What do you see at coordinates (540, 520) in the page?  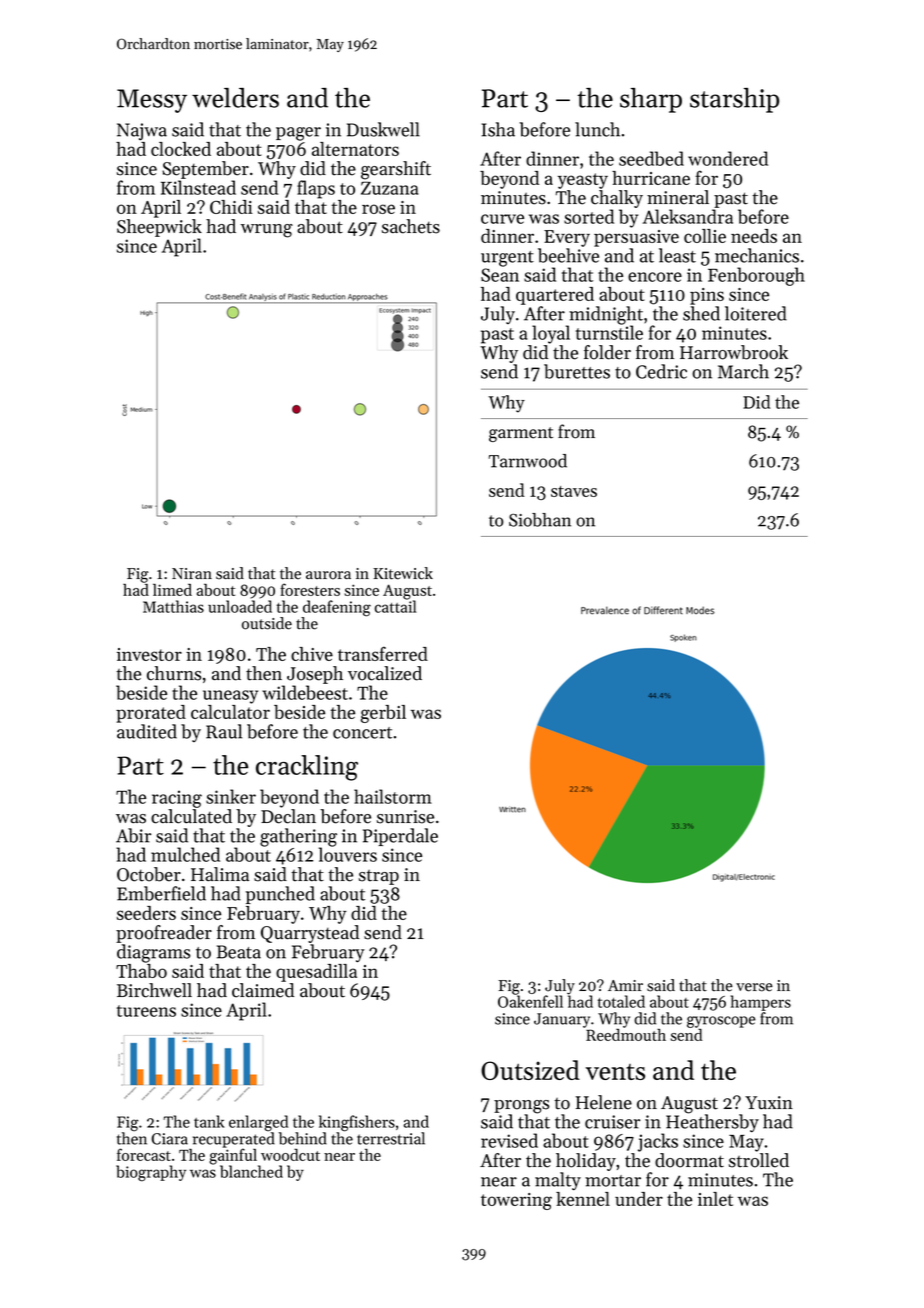 I see `Siobhan` at bounding box center [540, 520].
